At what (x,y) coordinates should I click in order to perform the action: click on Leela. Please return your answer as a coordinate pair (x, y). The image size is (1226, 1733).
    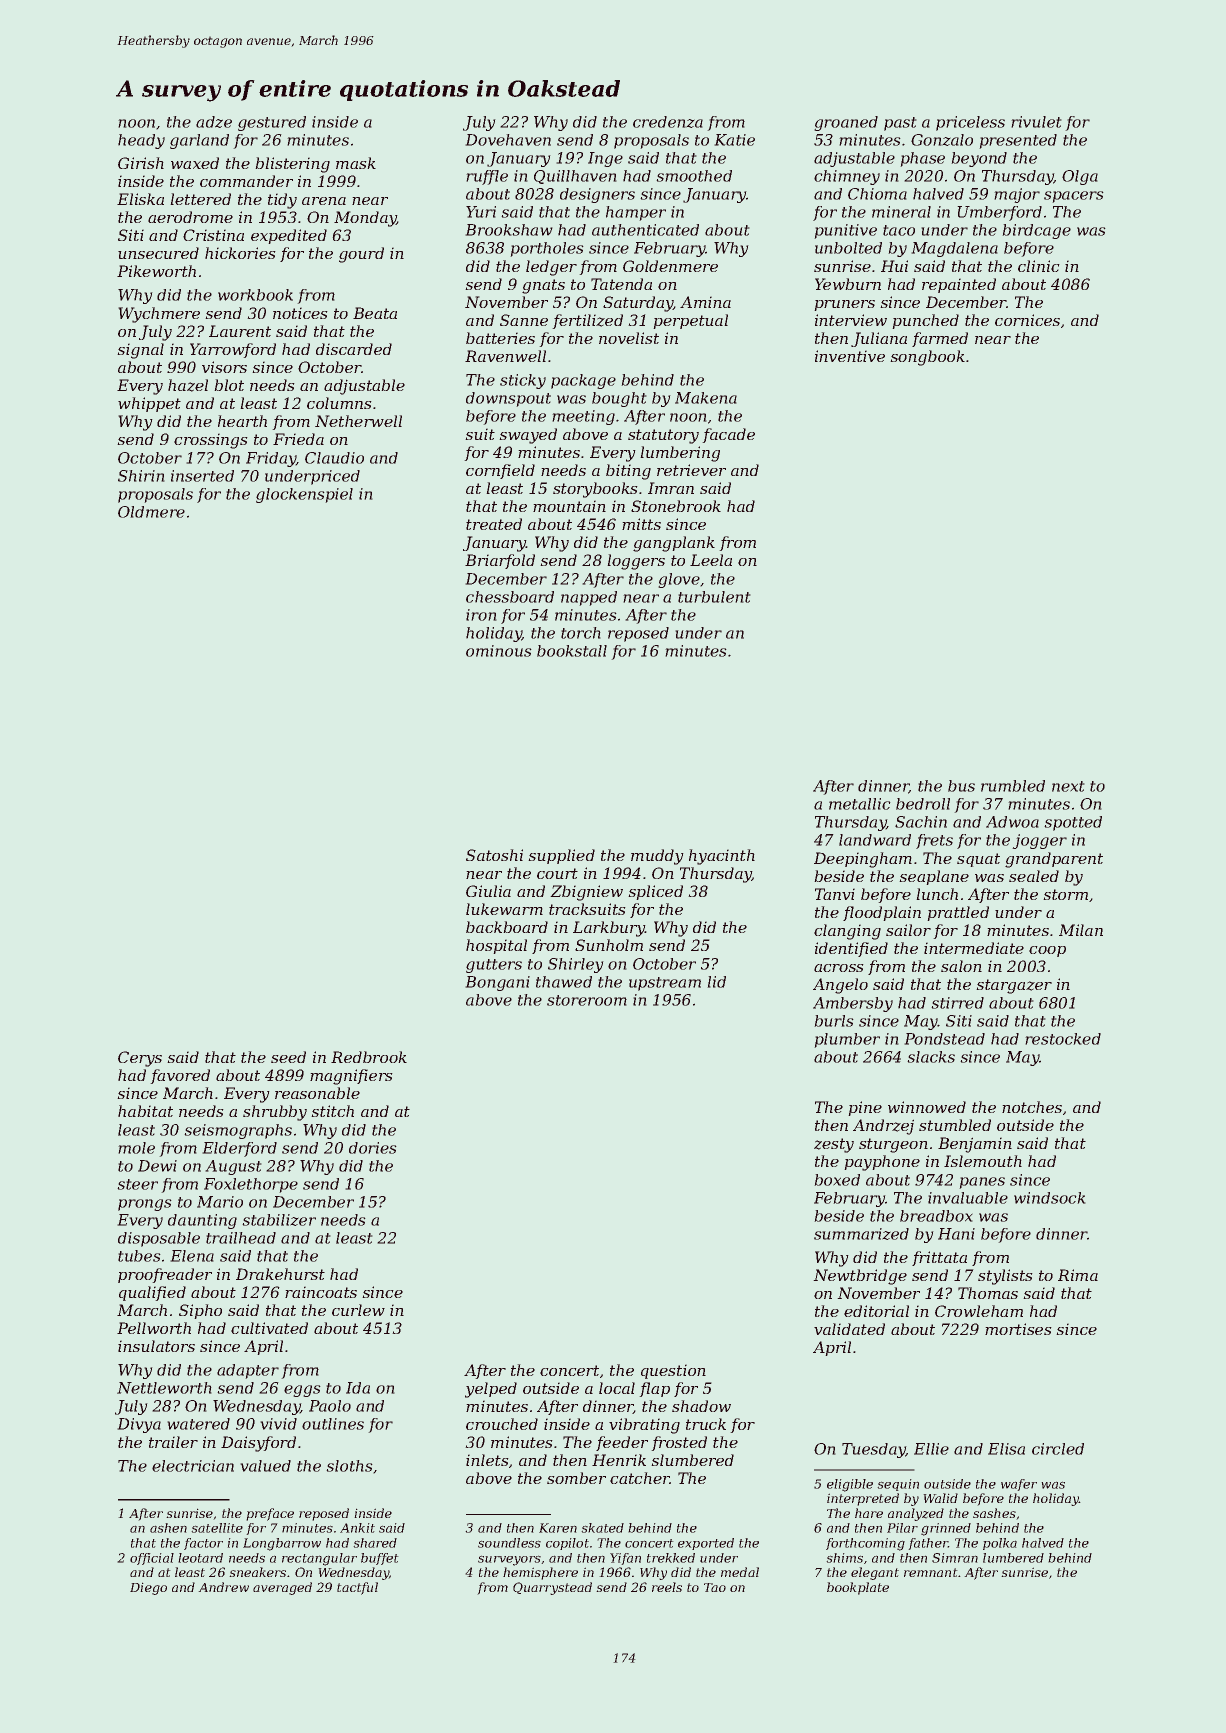
    Looking at the image, I should click on (711, 560).
